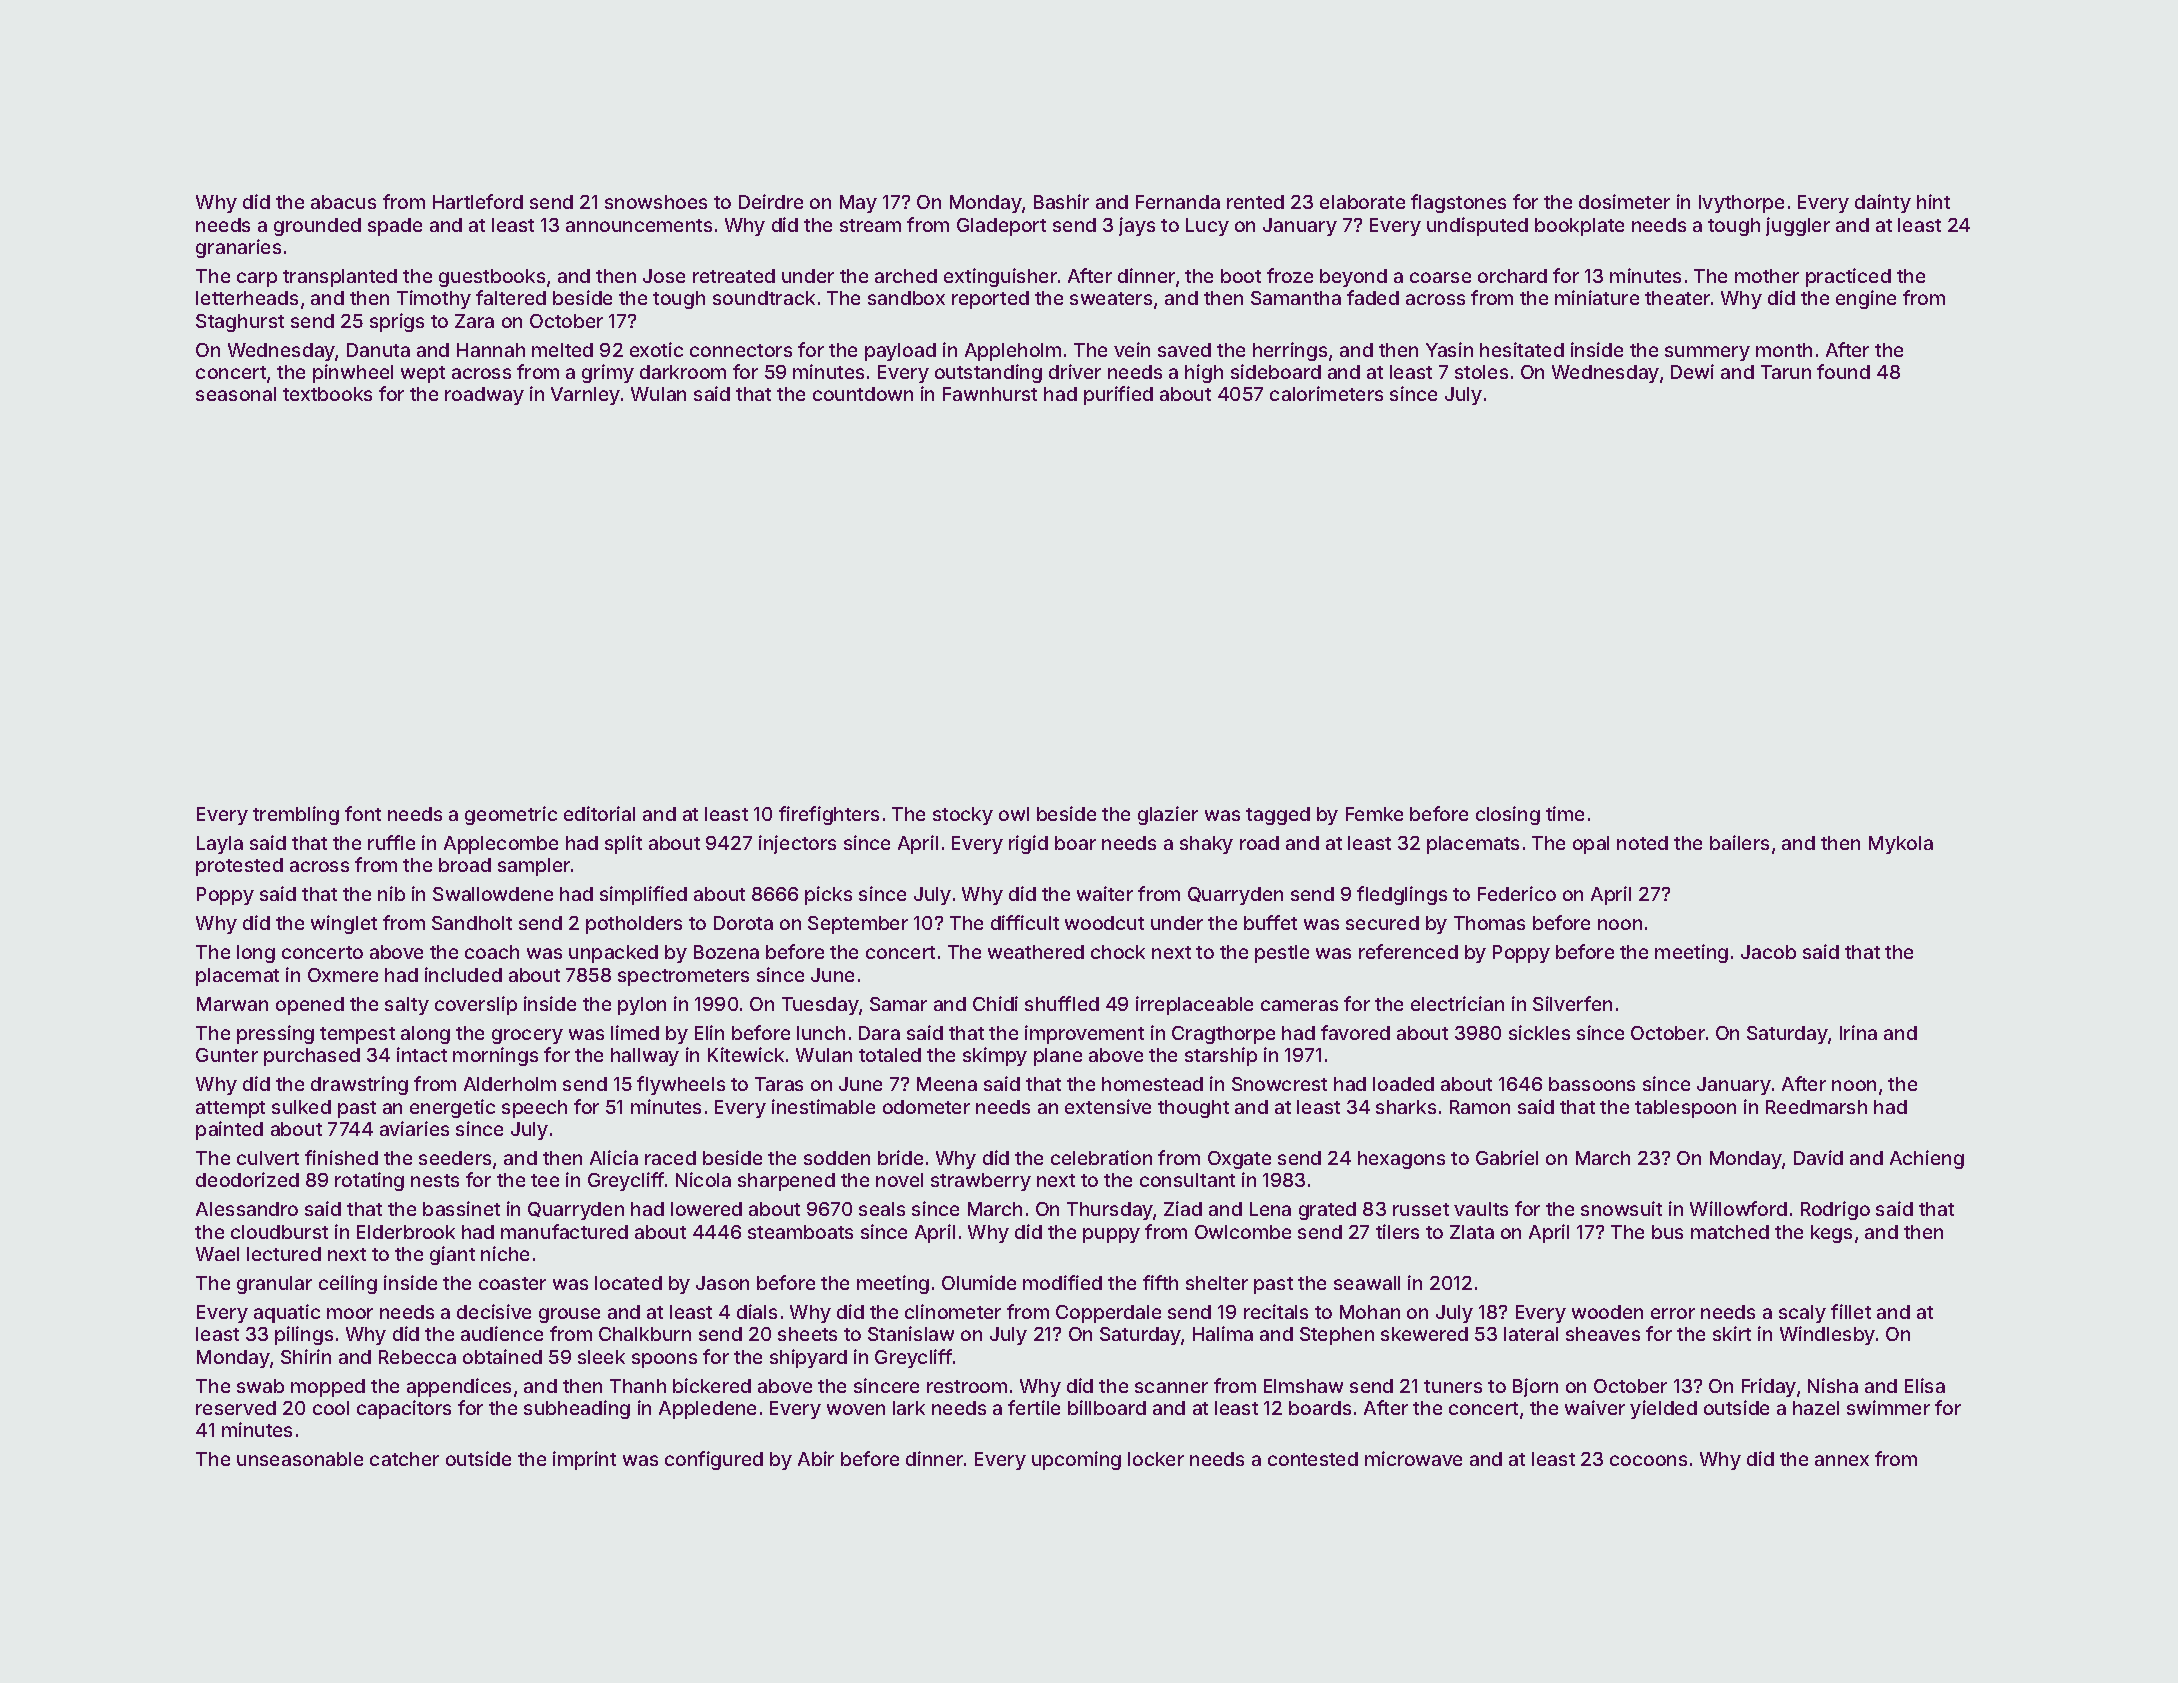 This document has height=1683, width=2178. What do you see at coordinates (1739, 842) in the document?
I see `bailers` at bounding box center [1739, 842].
